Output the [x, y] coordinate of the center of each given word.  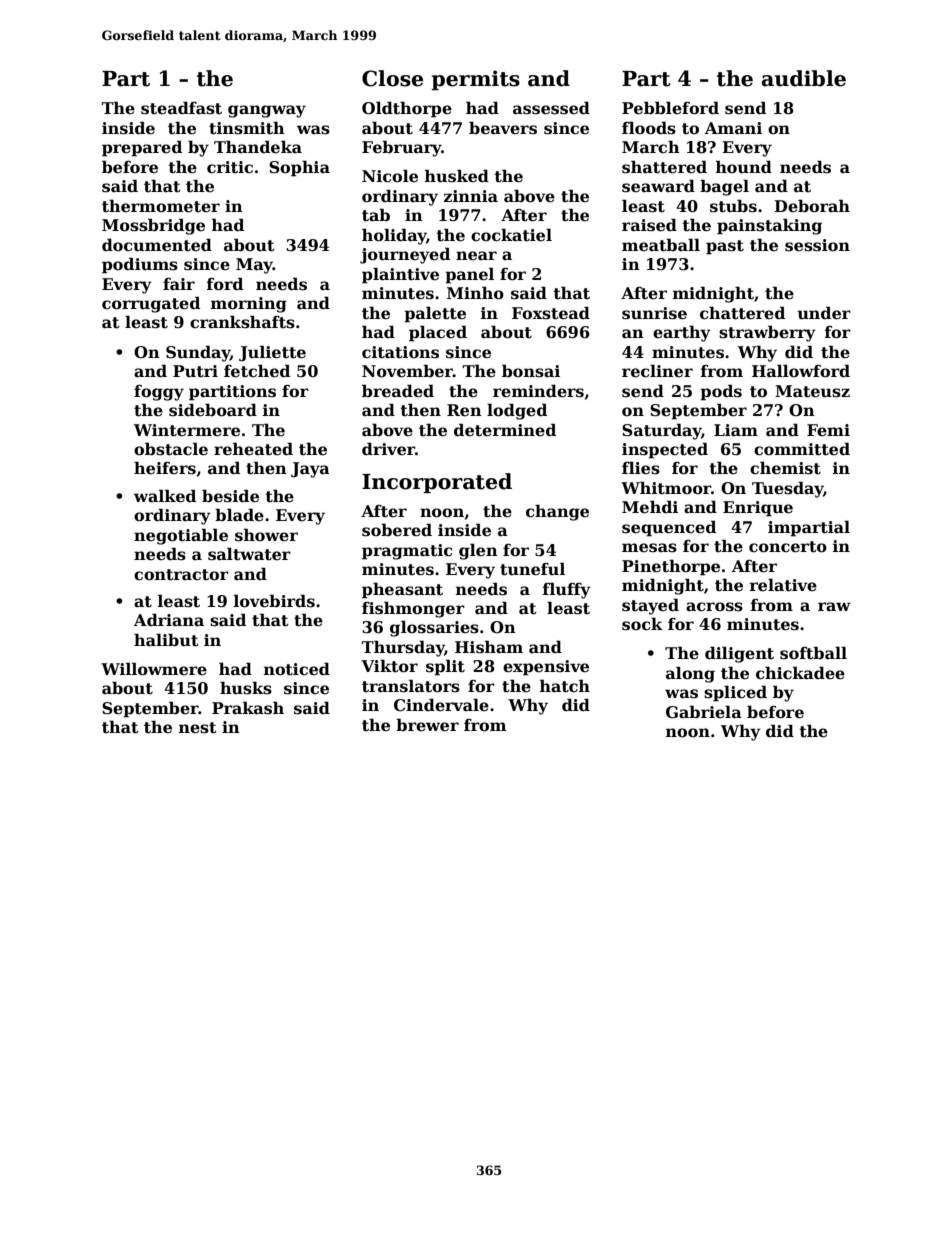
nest [198, 728]
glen [478, 551]
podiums [140, 265]
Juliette [272, 353]
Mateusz [812, 391]
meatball [661, 245]
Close [392, 78]
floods [649, 128]
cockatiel [511, 235]
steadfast [181, 108]
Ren [464, 410]
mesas [649, 548]
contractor [181, 575]
